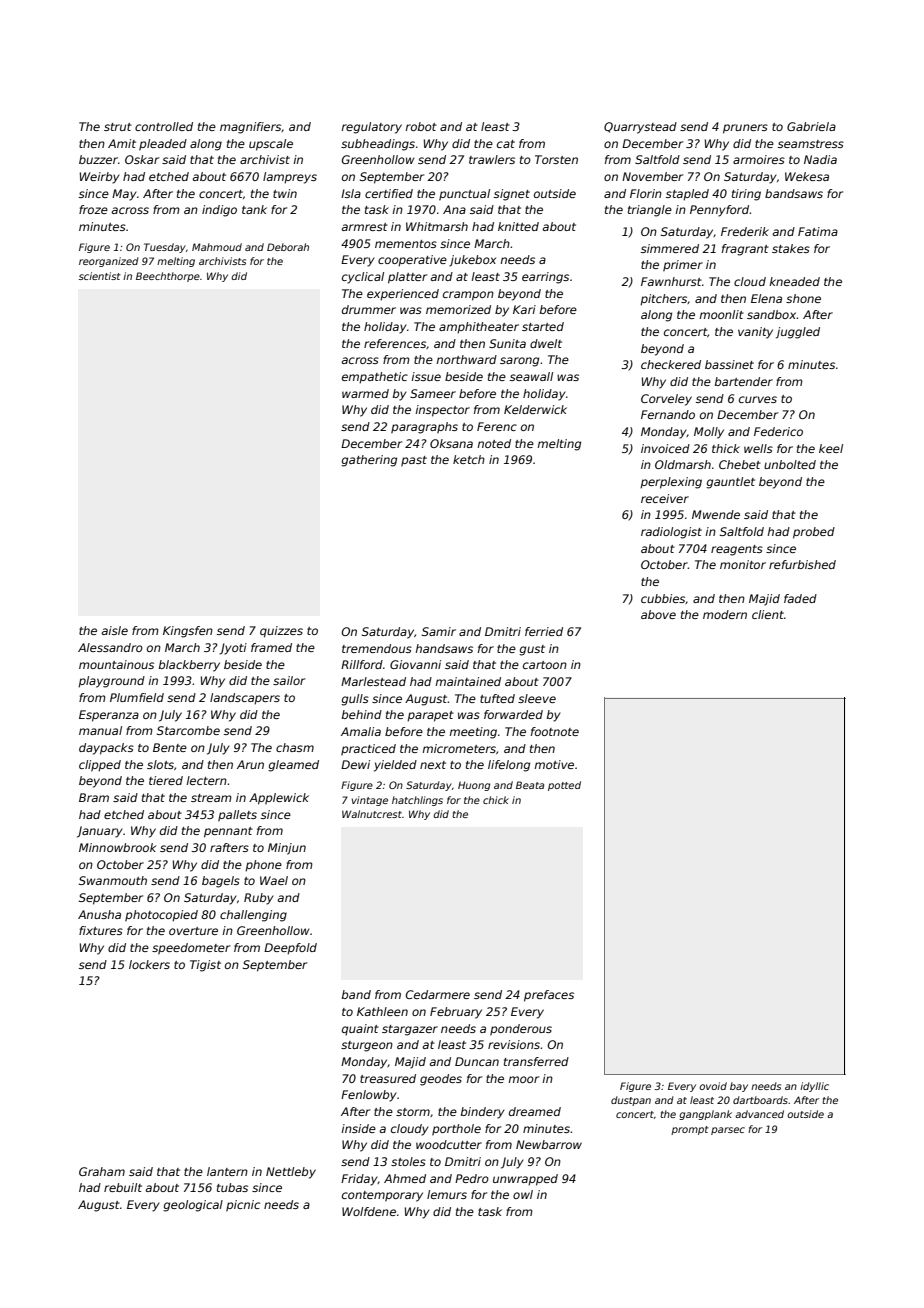 The image size is (924, 1308). Describe the element at coordinates (814, 1087) in the screenshot. I see `idyllic` at that location.
